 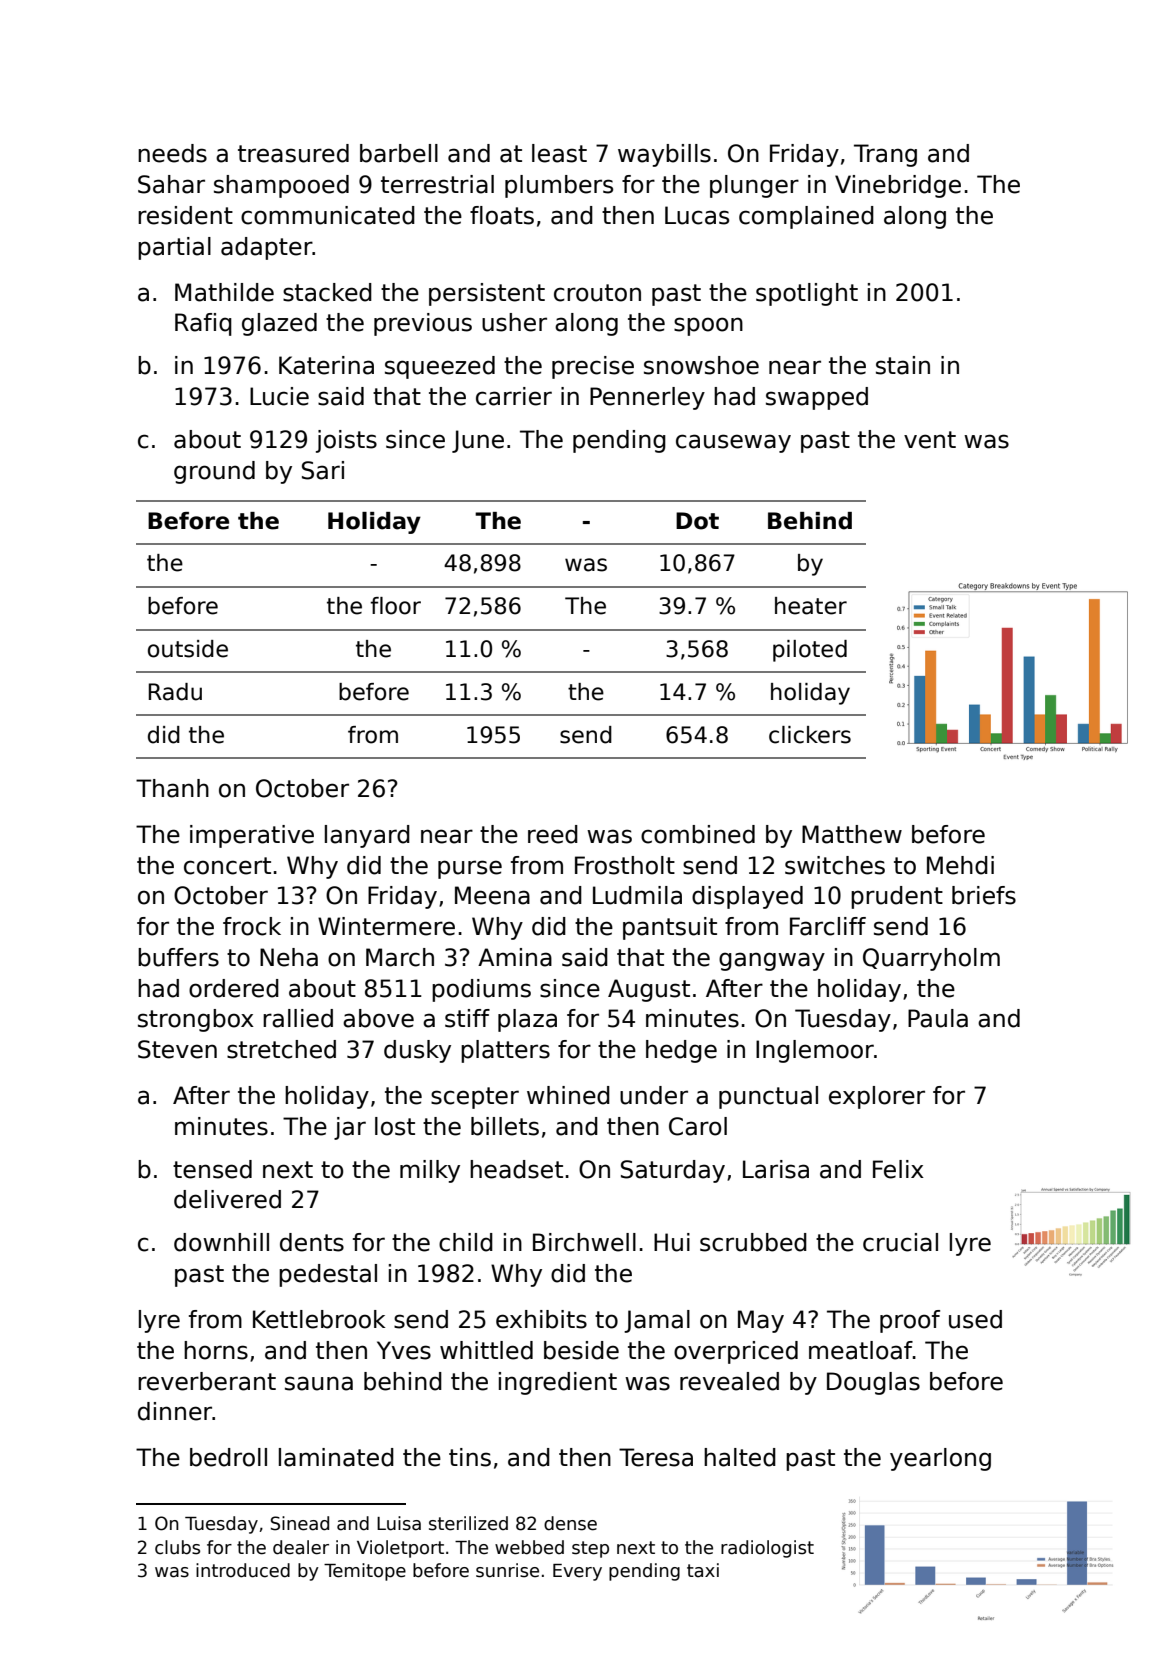 What do you see at coordinates (281, 1049) in the image?
I see `stretched` at bounding box center [281, 1049].
